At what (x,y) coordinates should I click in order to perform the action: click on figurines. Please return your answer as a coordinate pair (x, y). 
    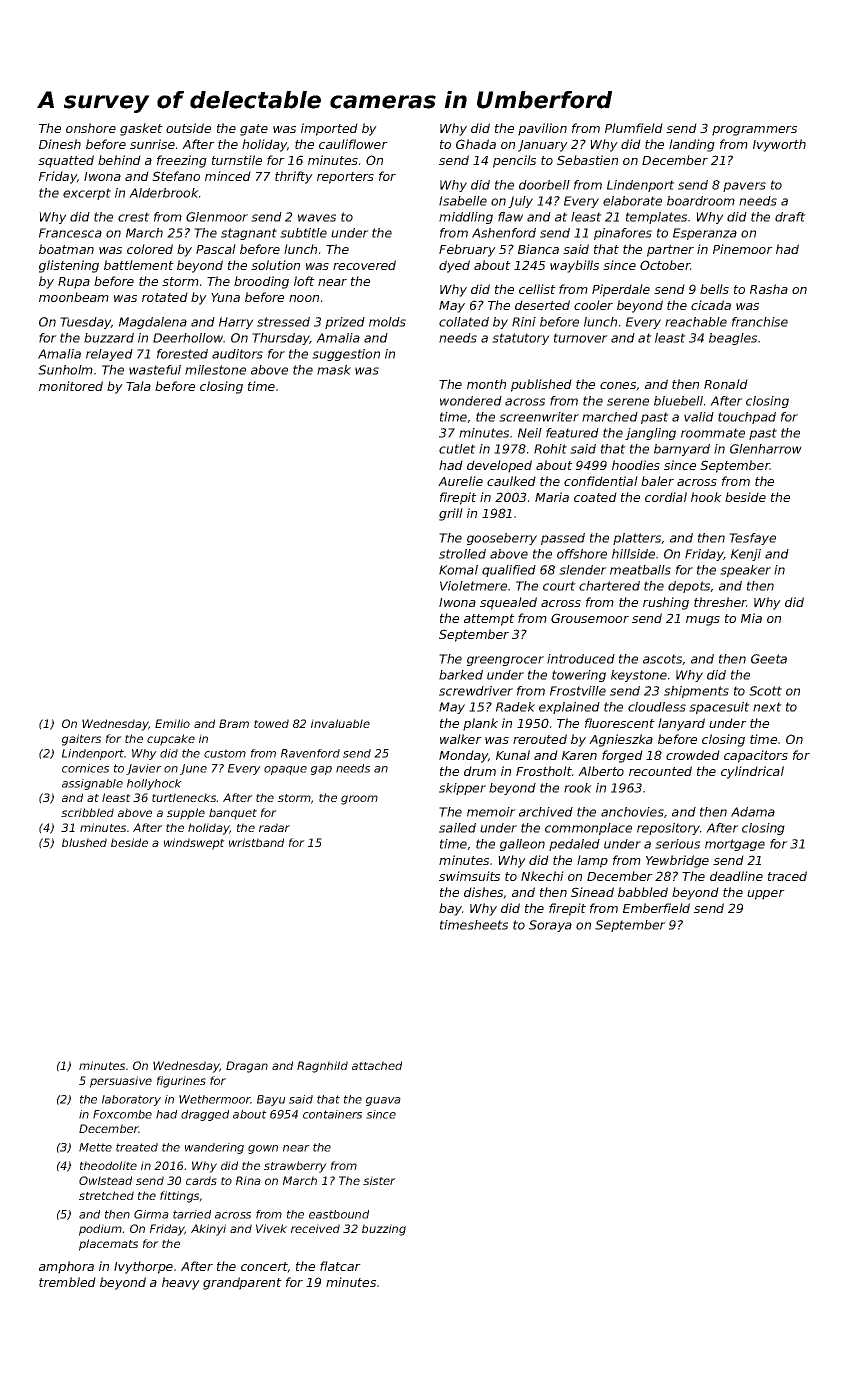
    Looking at the image, I should click on (181, 1082).
